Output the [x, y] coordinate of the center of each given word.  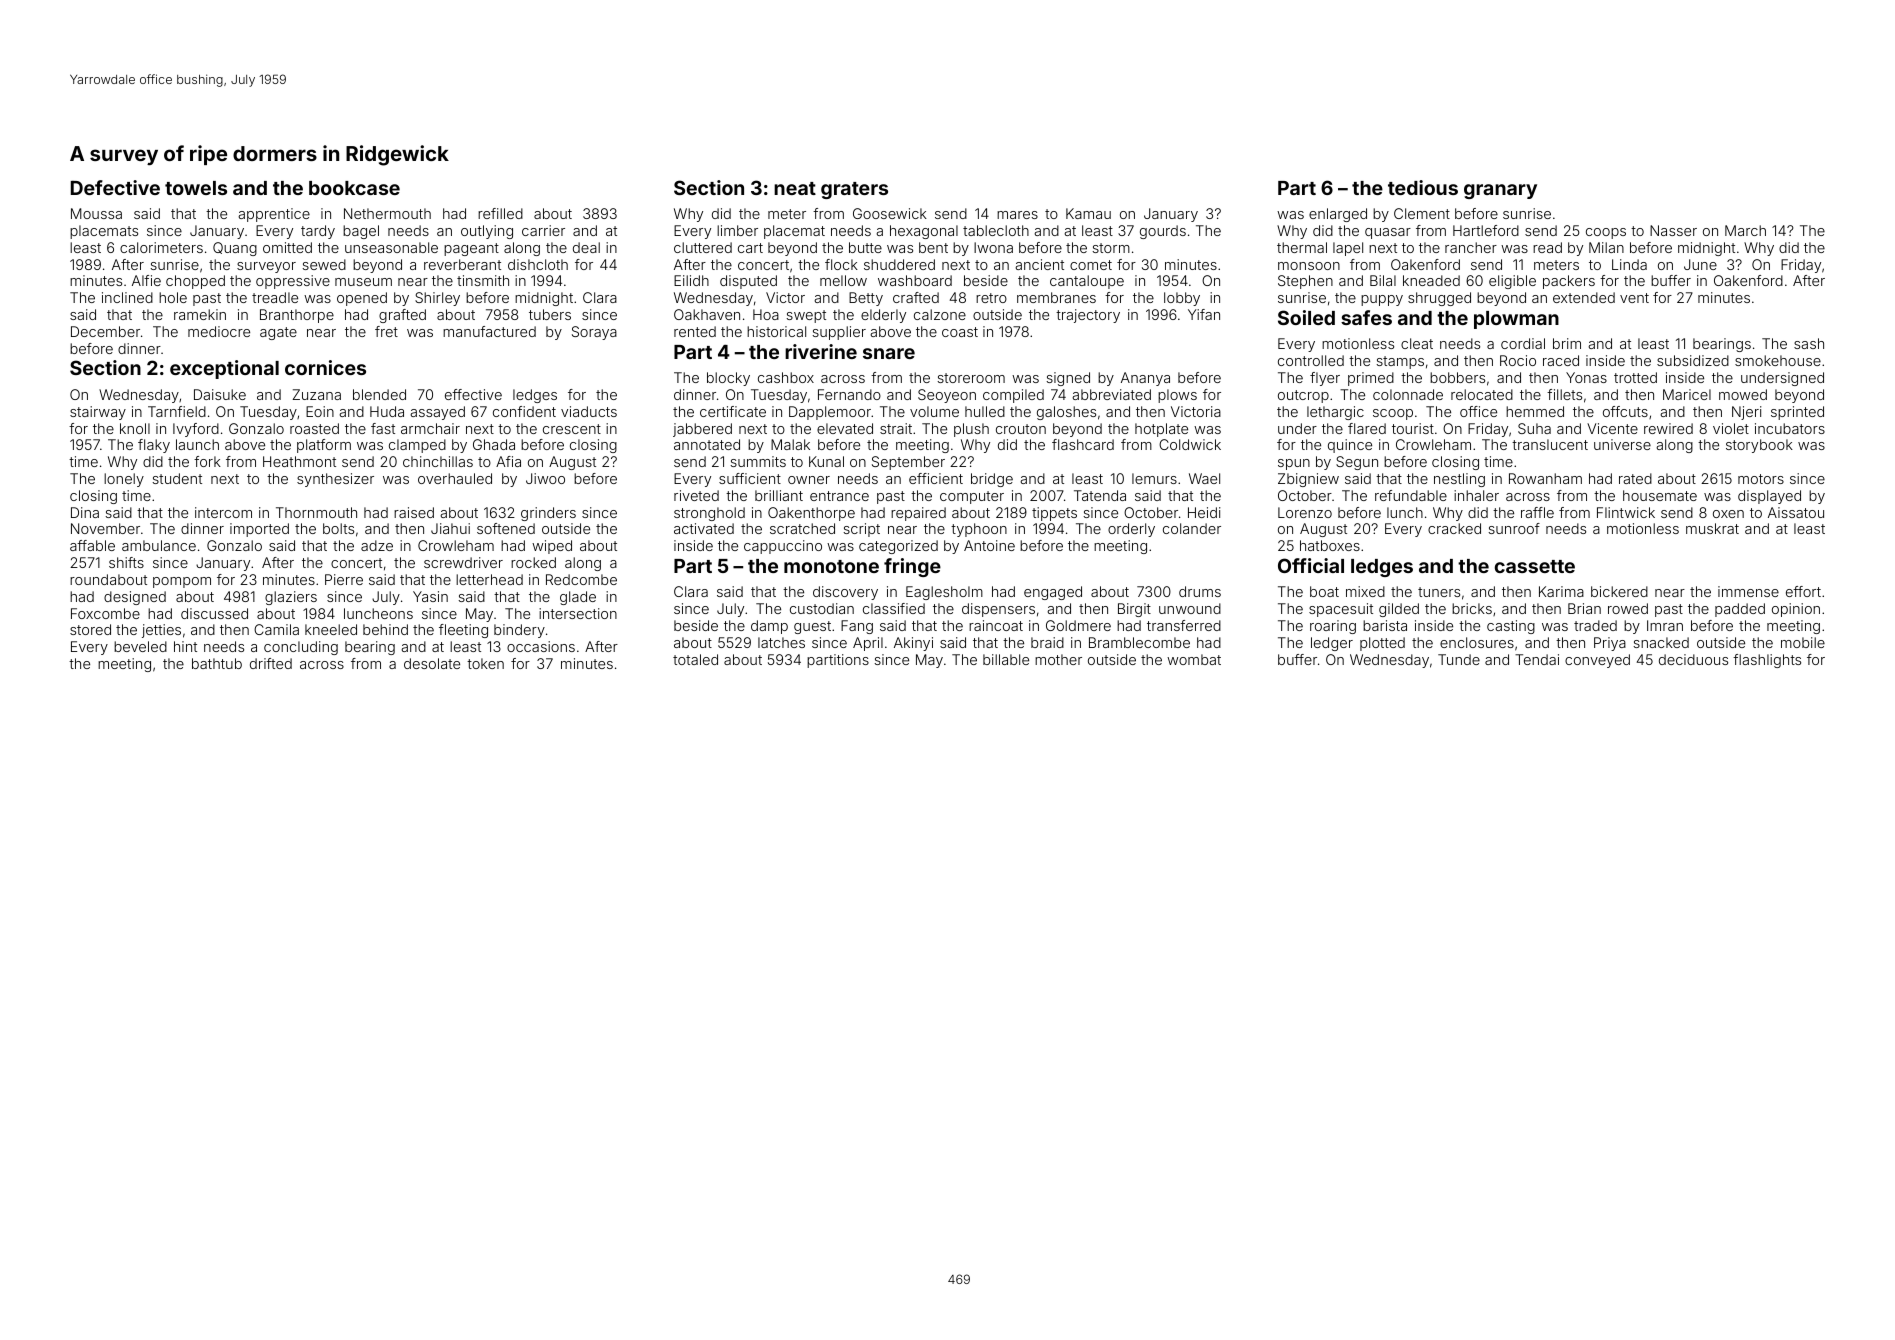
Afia [508, 461]
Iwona [993, 247]
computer [972, 497]
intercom [223, 512]
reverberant [462, 264]
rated [1635, 478]
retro [991, 298]
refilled [500, 213]
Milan [1606, 247]
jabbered [702, 430]
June [1700, 264]
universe [1622, 444]
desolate [432, 663]
